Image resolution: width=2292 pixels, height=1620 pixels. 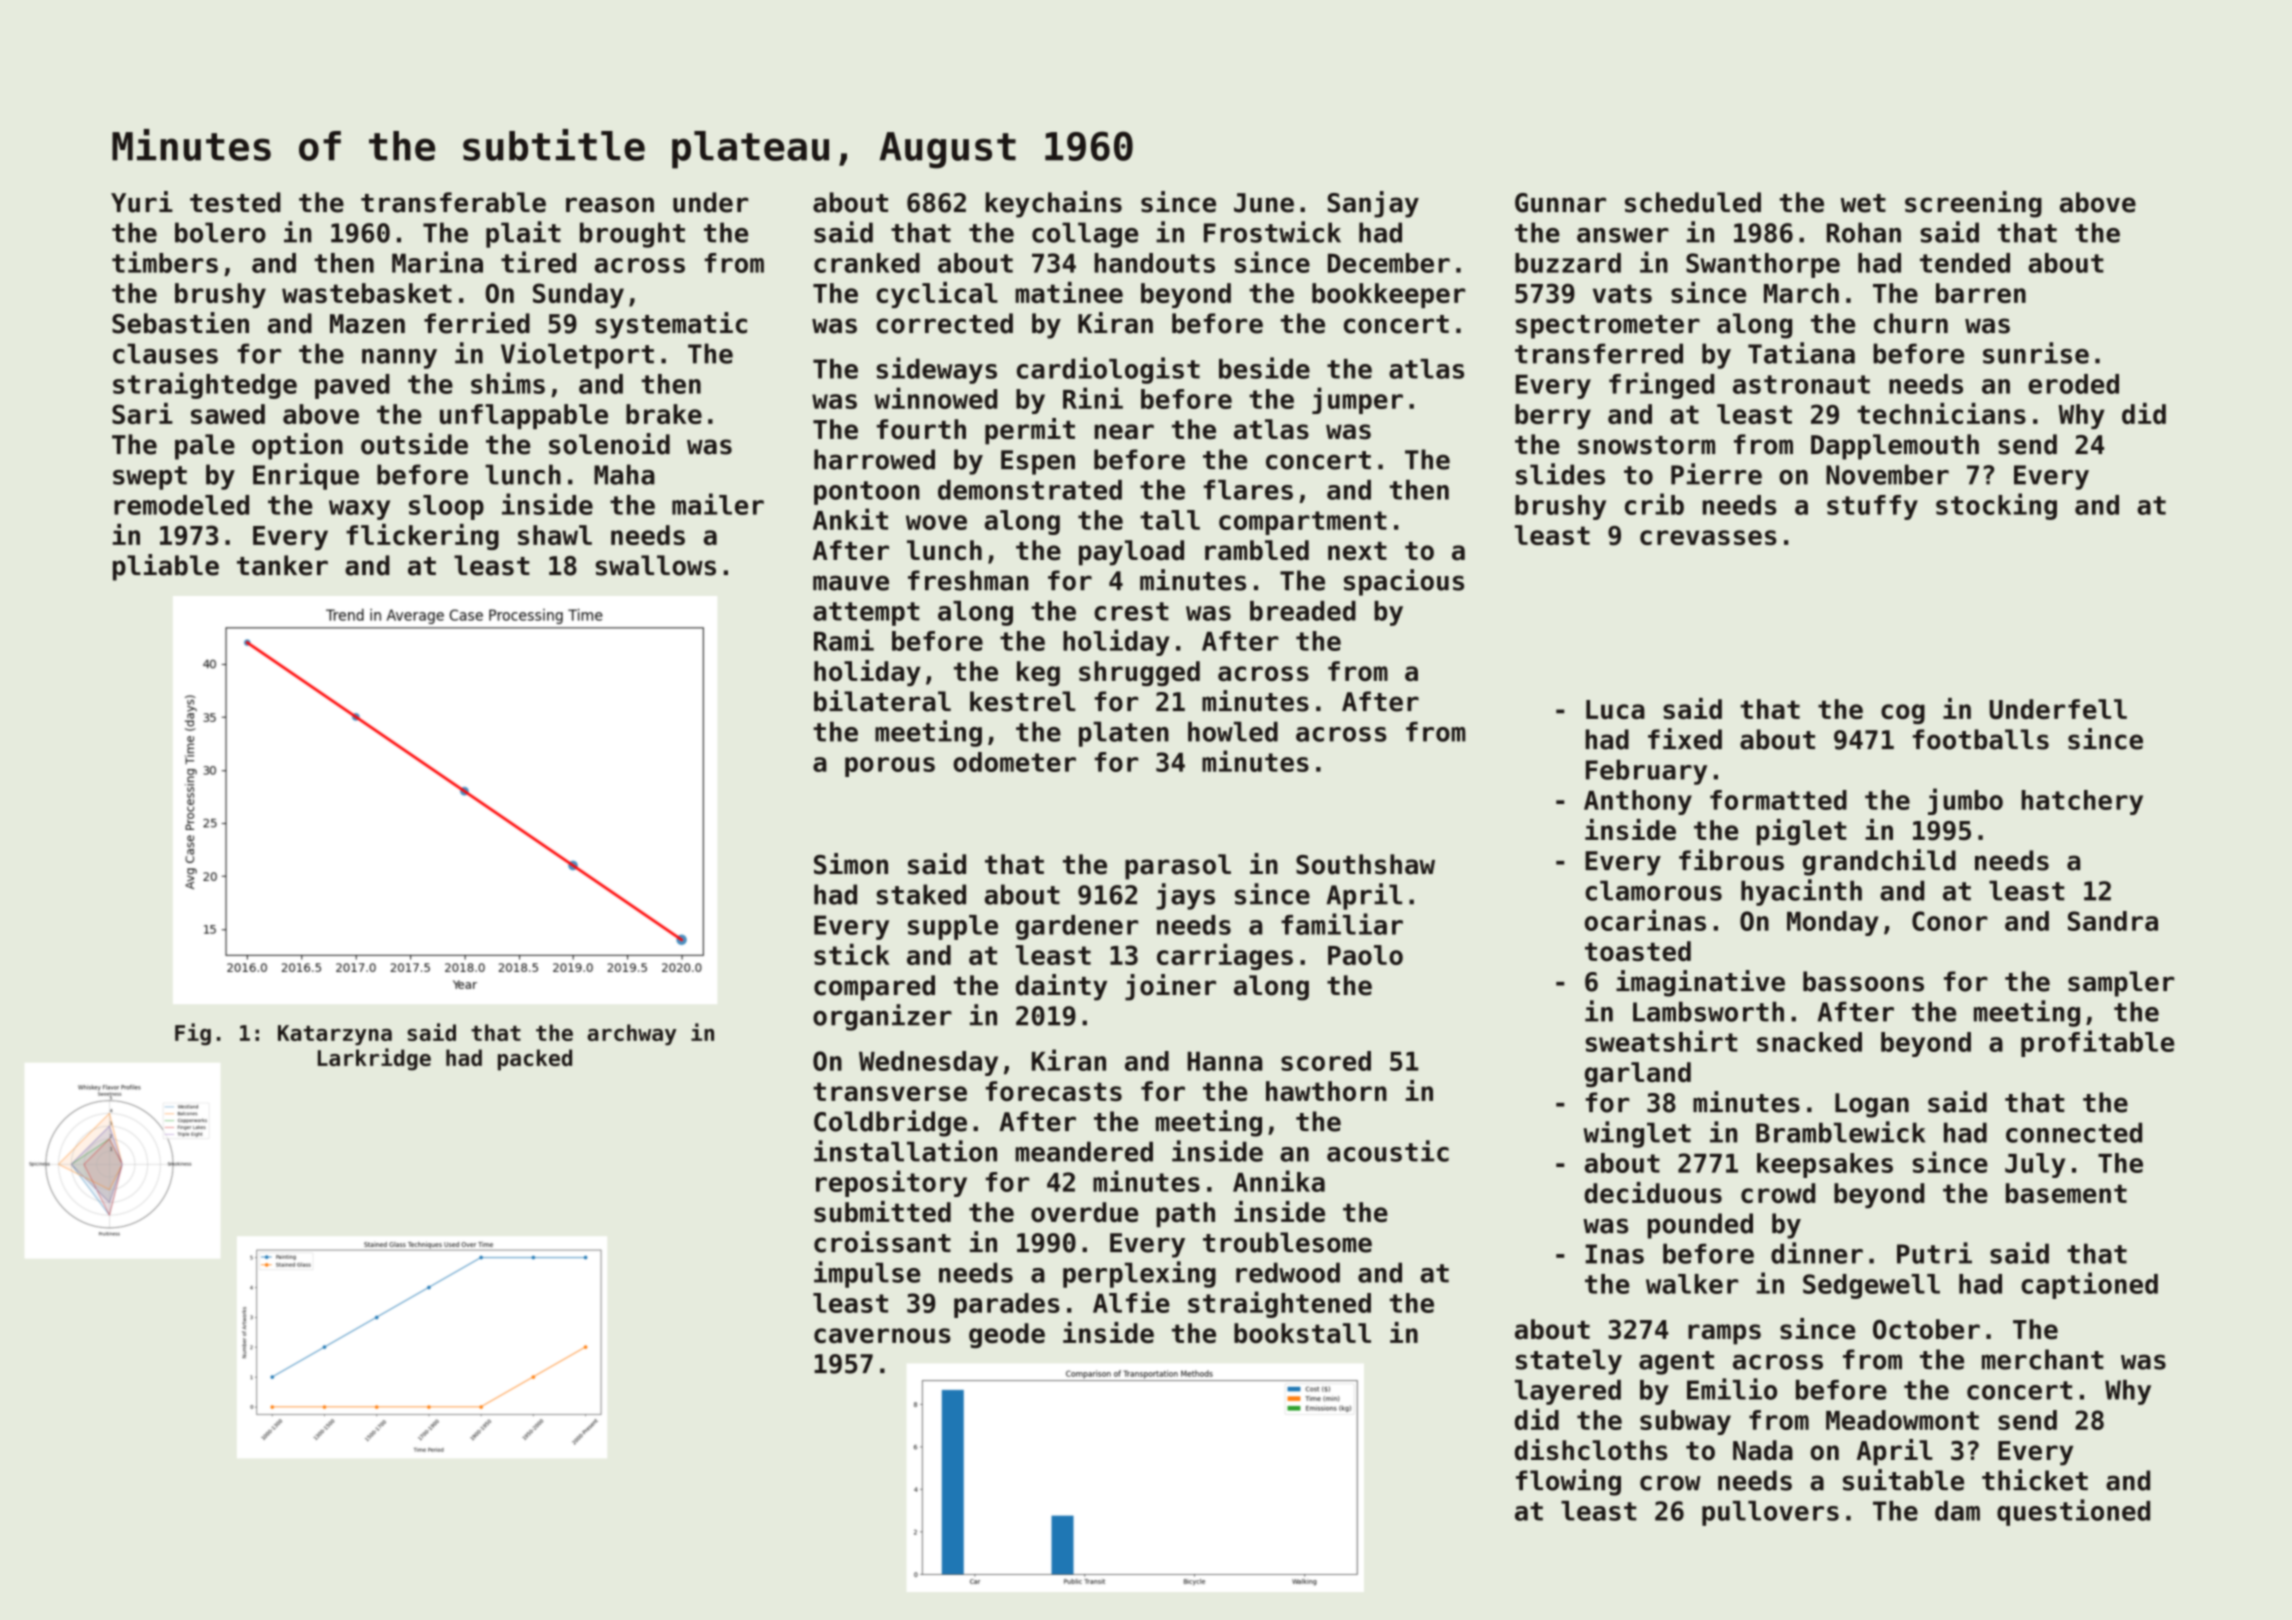 I want to click on cog, so click(x=1903, y=714).
